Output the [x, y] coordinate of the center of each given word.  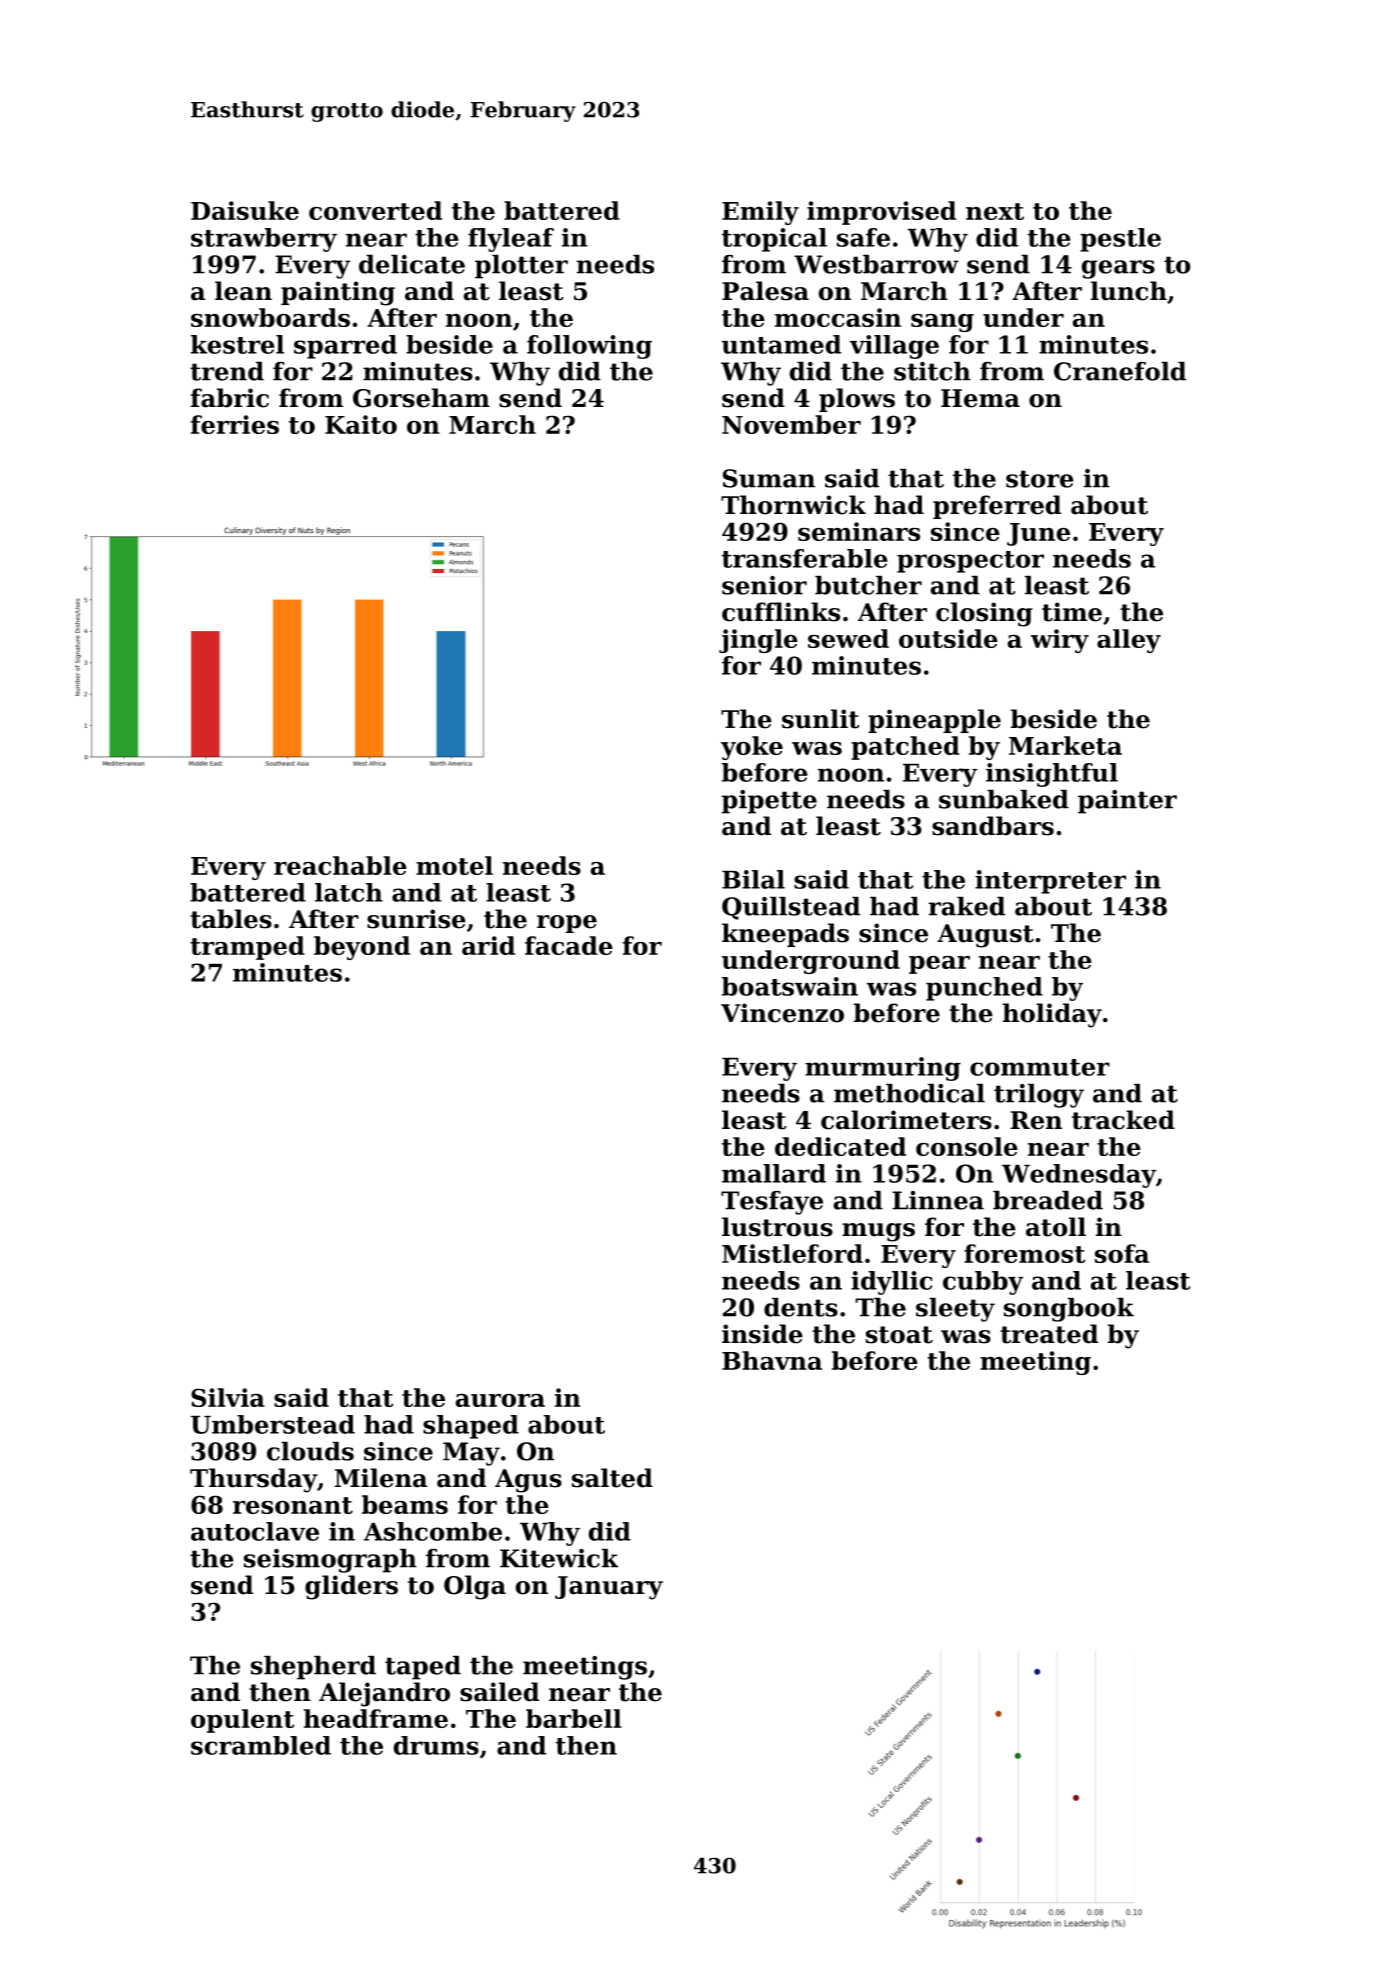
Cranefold [1120, 371]
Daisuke [245, 210]
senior [764, 585]
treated [1049, 1334]
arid [488, 945]
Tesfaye [772, 1203]
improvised [881, 213]
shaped [471, 1427]
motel [454, 865]
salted [612, 1478]
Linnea [938, 1200]
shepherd [313, 1668]
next [995, 211]
